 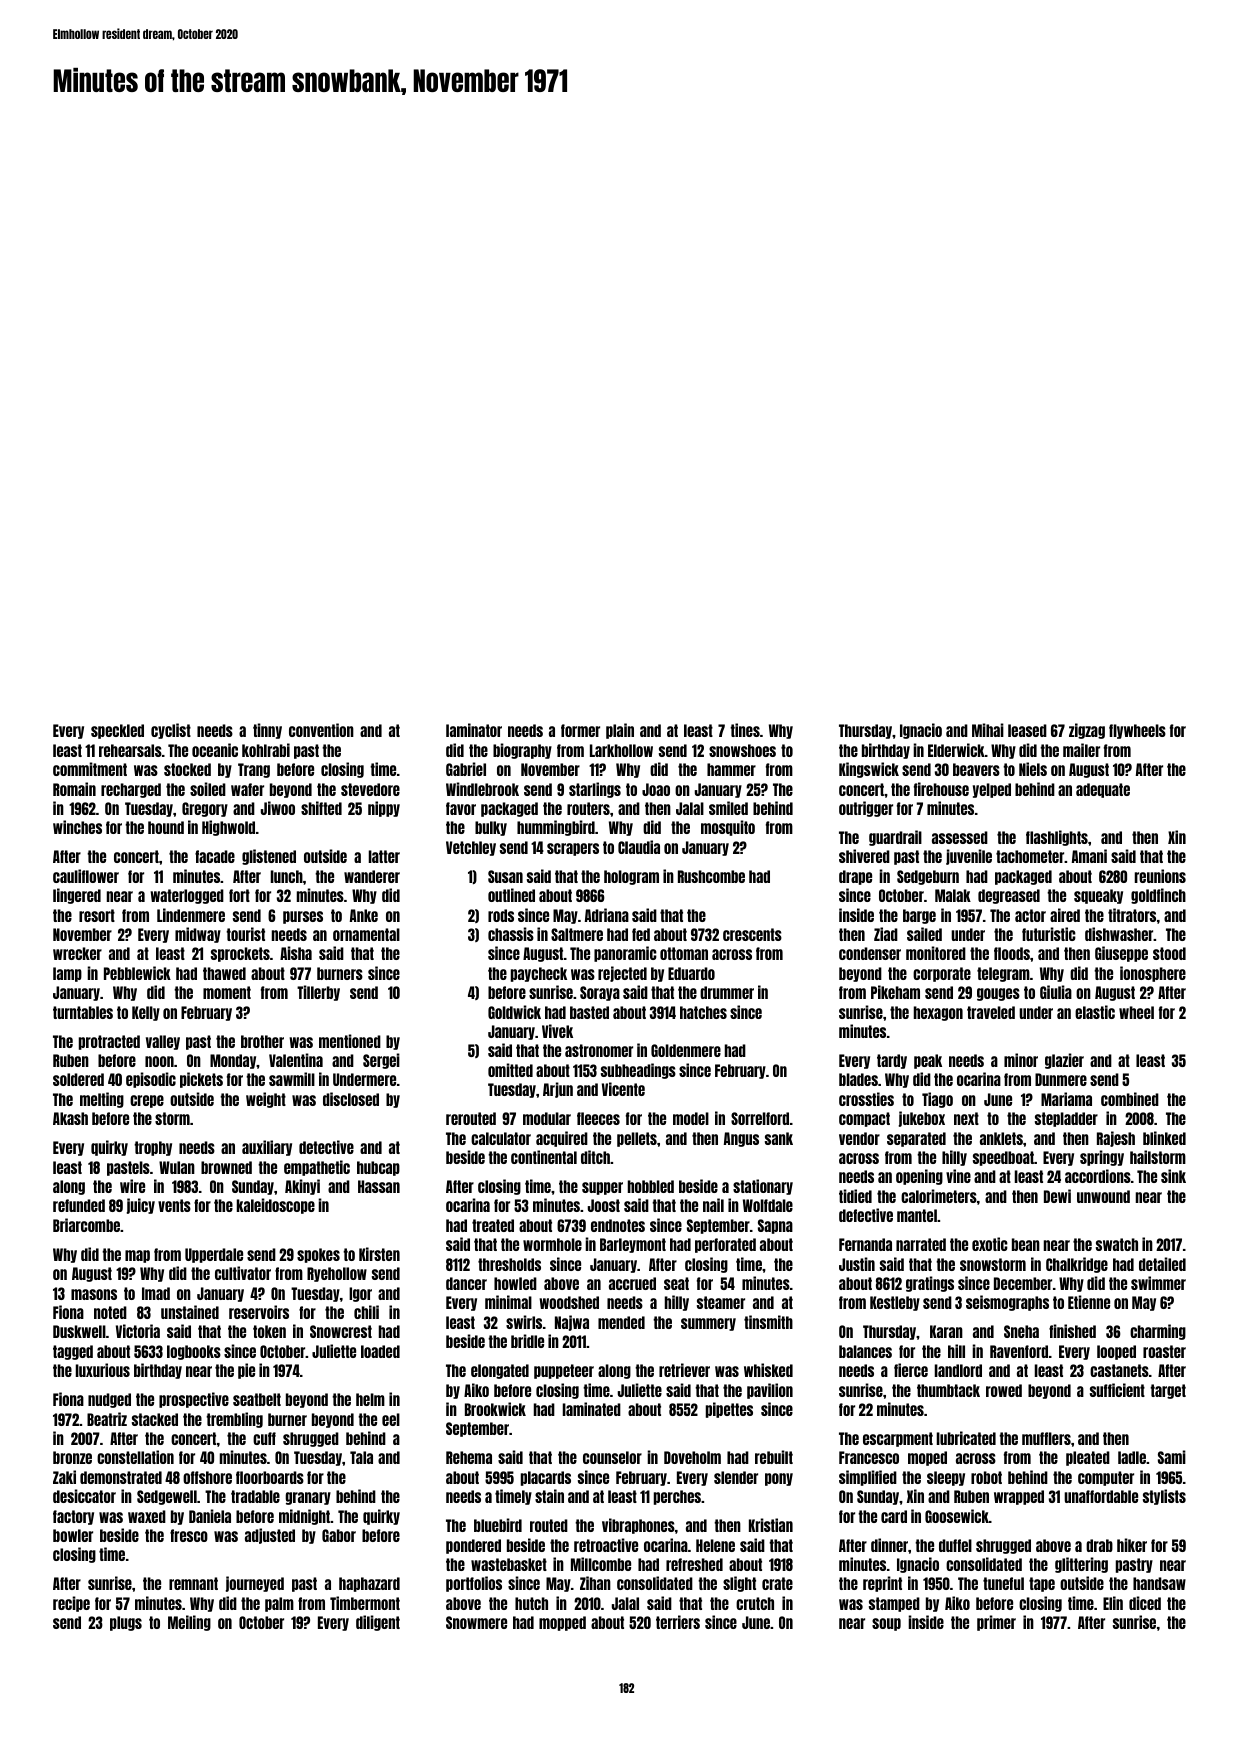 I want to click on calorimeters, so click(x=939, y=1196).
